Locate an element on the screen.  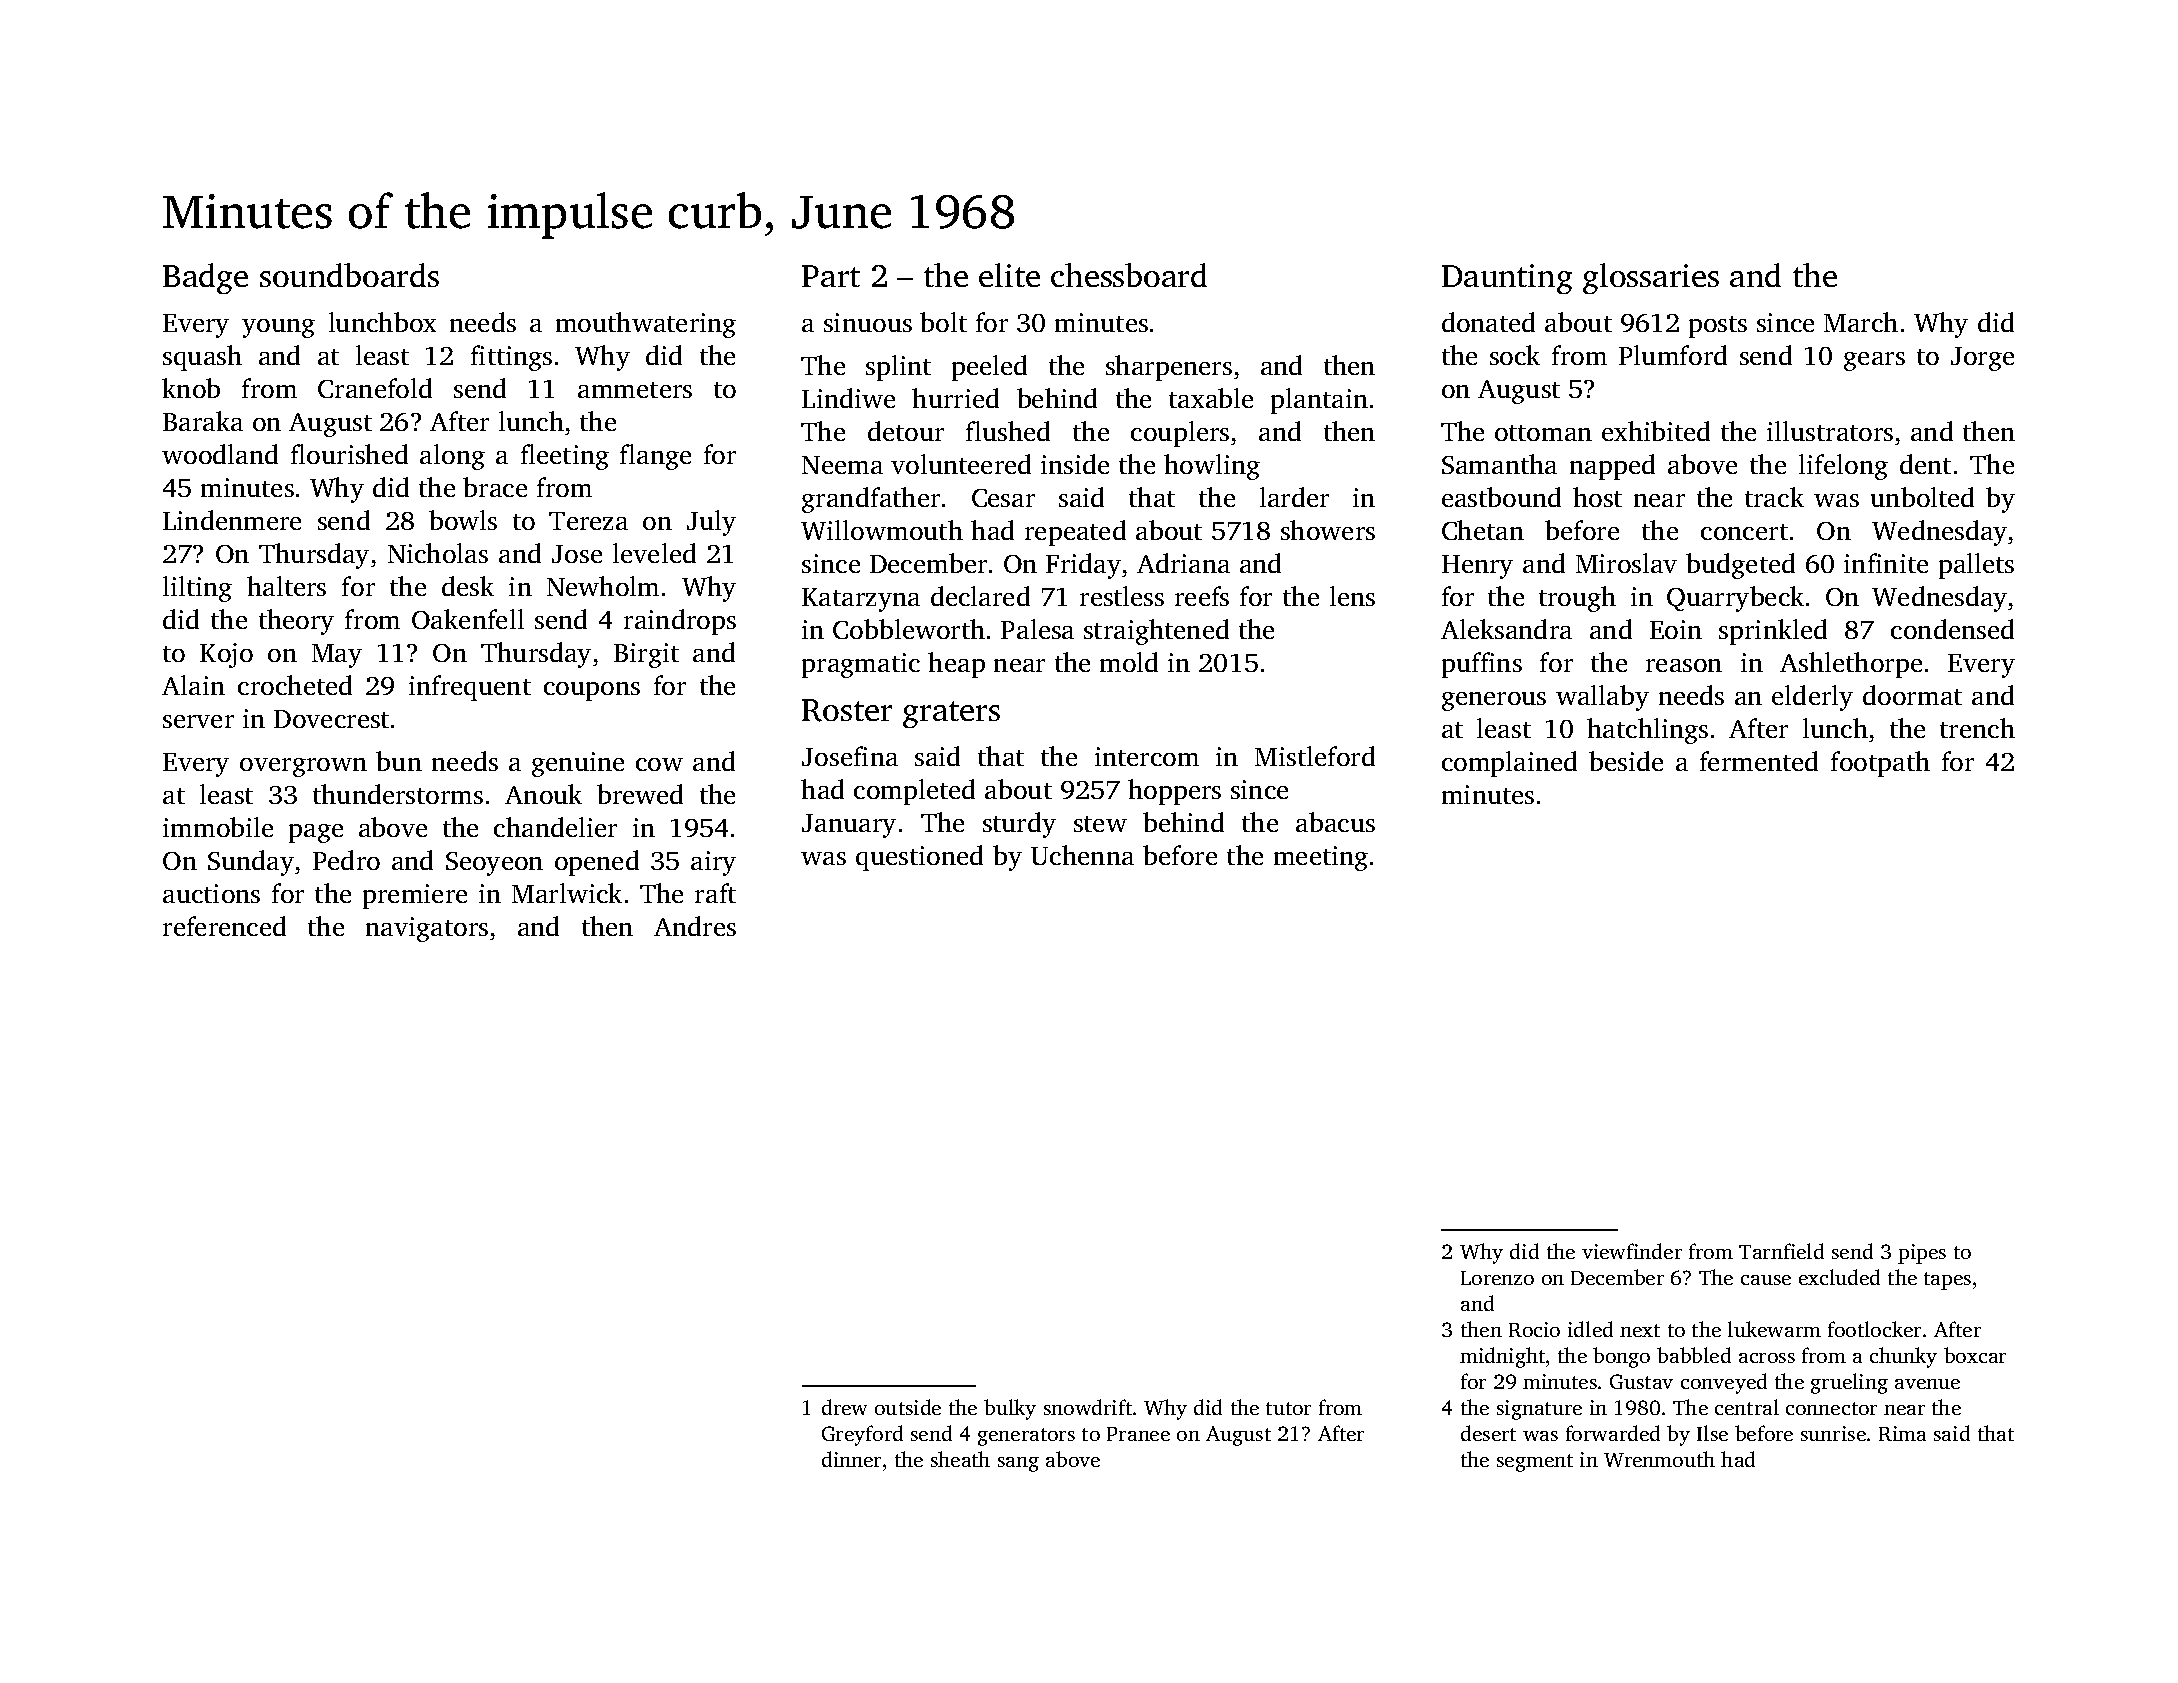
soundboards is located at coordinates (349, 275).
